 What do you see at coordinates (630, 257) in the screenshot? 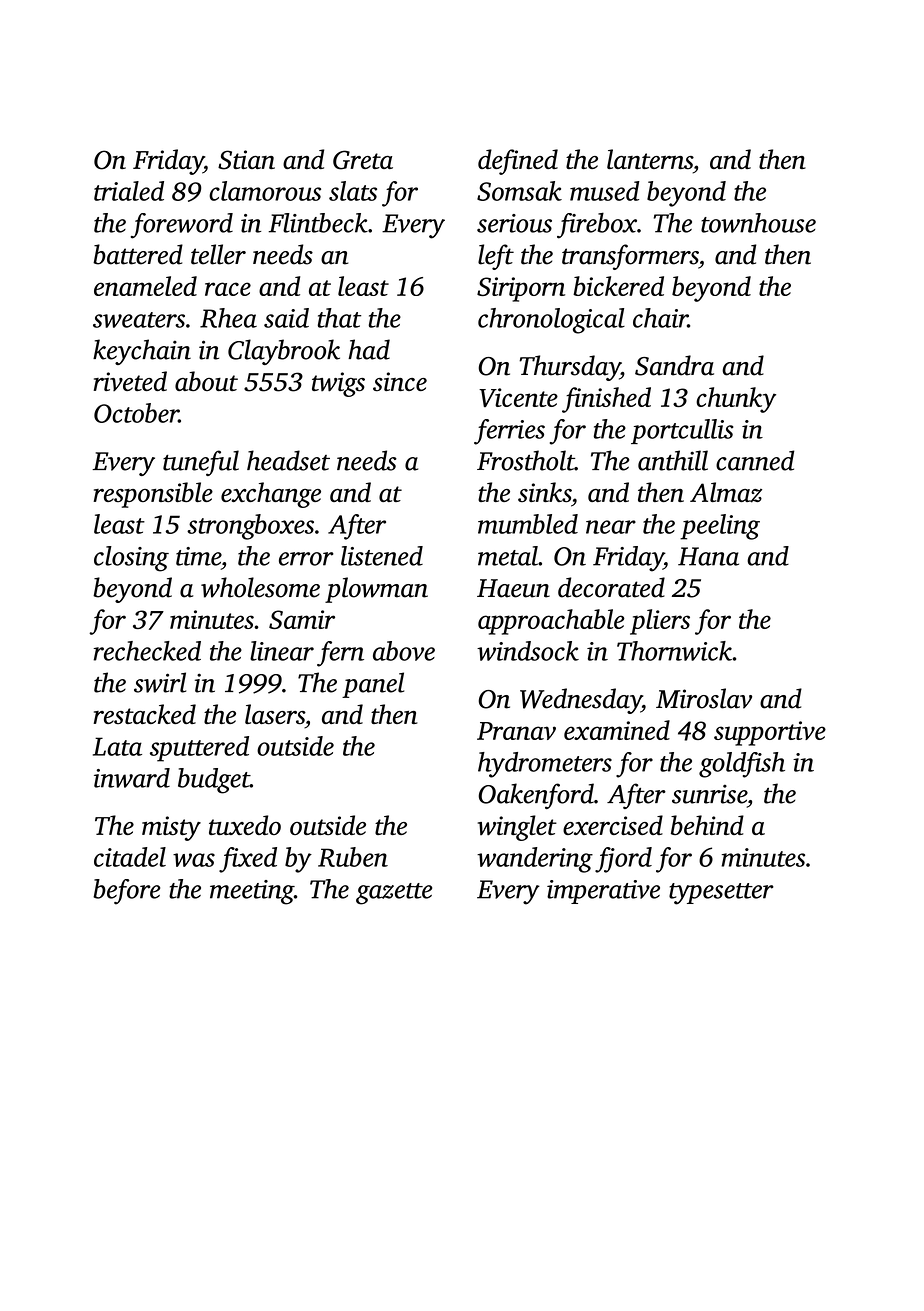
I see `transformers` at bounding box center [630, 257].
